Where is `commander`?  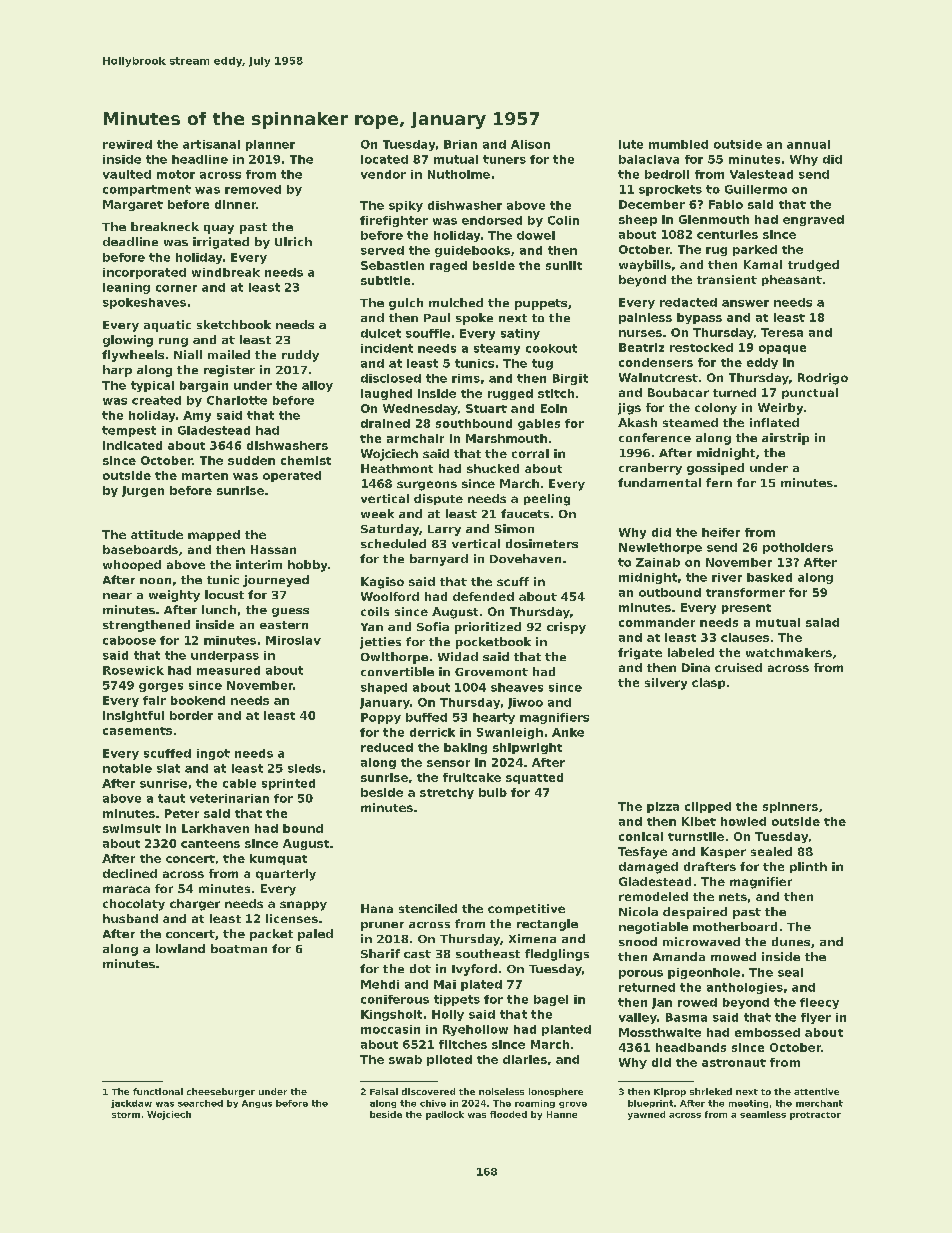 commander is located at coordinates (657, 622).
